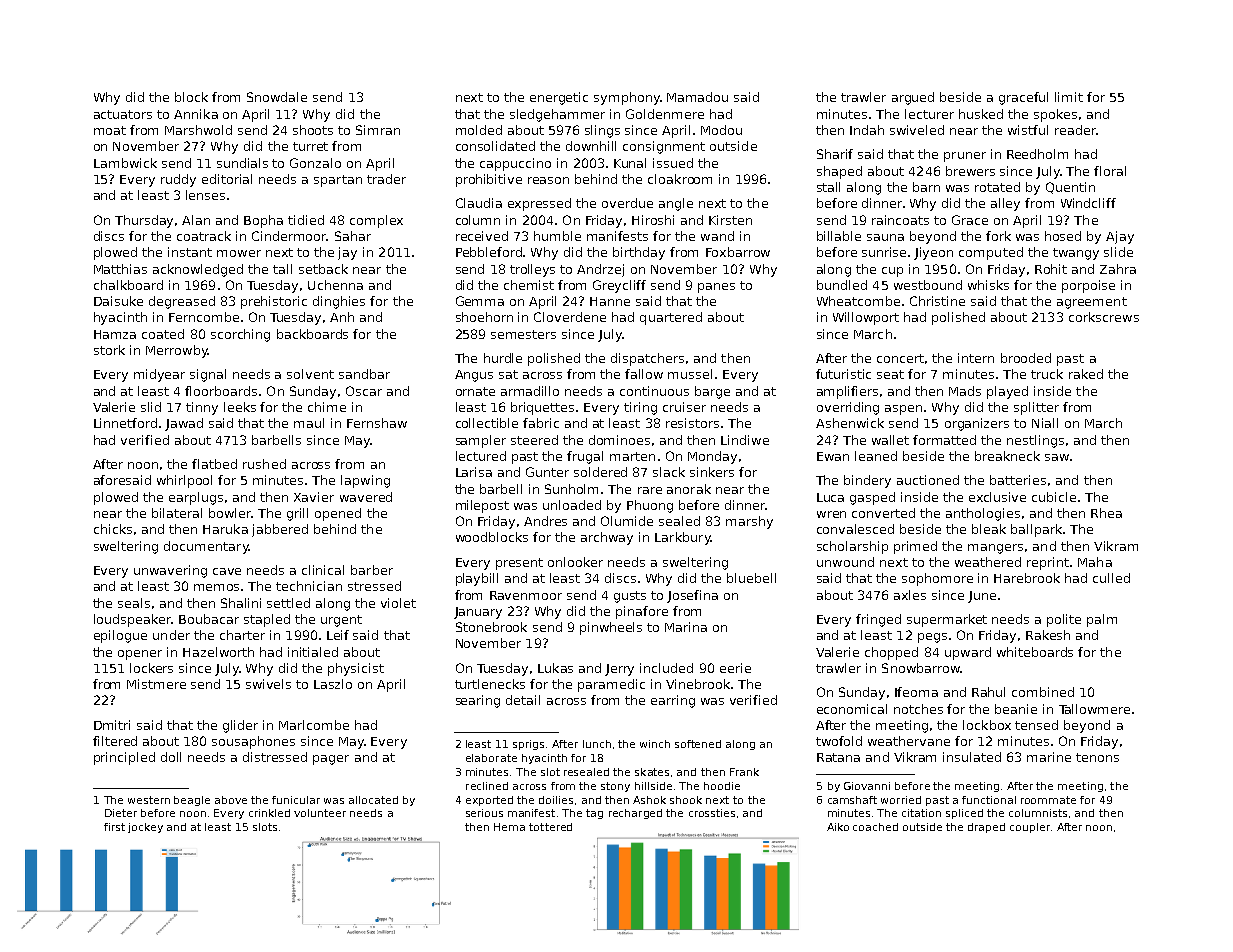 This document has height=952, width=1233. Describe the element at coordinates (555, 668) in the document. I see `Lukas` at that location.
